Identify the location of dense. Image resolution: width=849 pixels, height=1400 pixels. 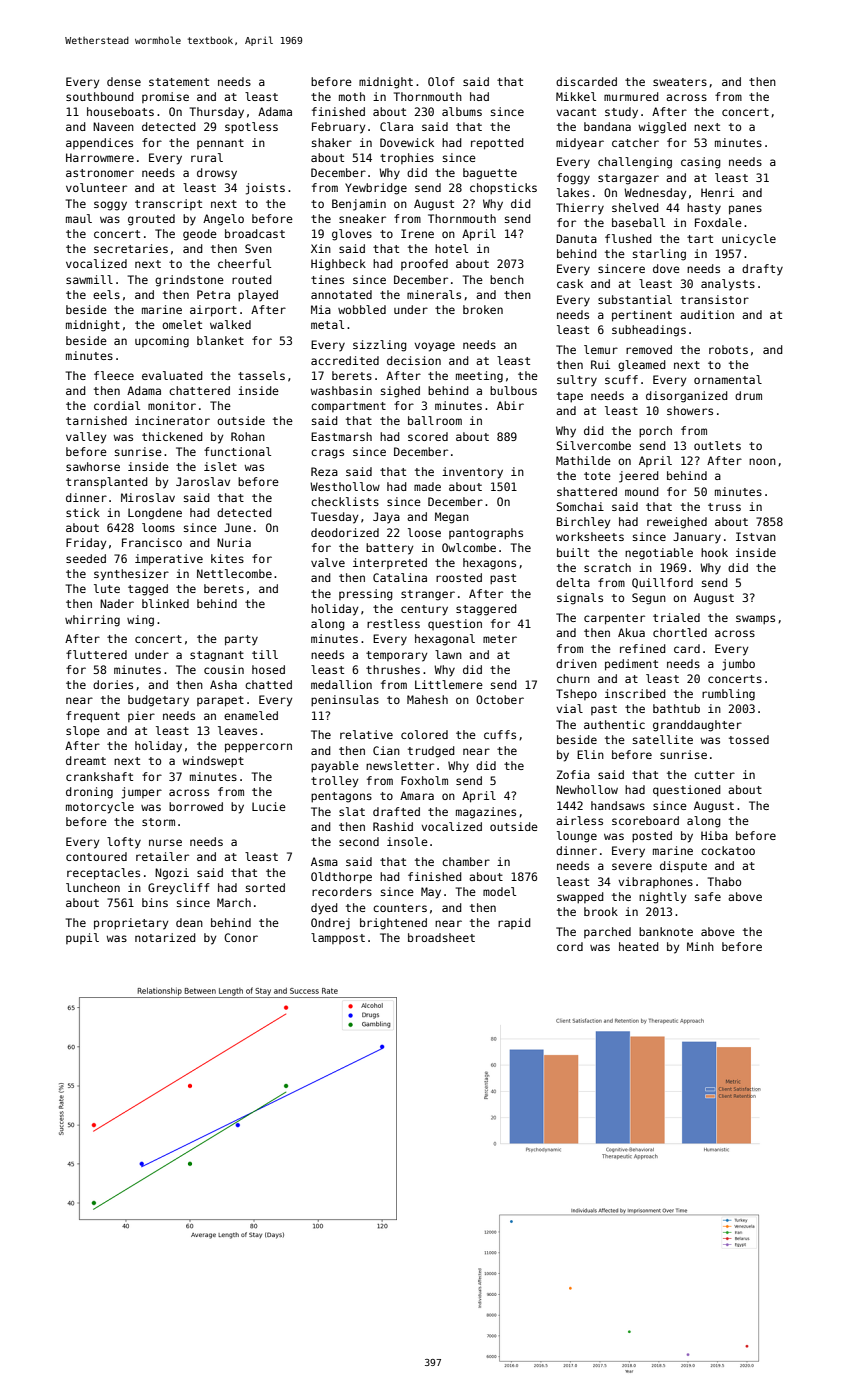
(124, 81).
